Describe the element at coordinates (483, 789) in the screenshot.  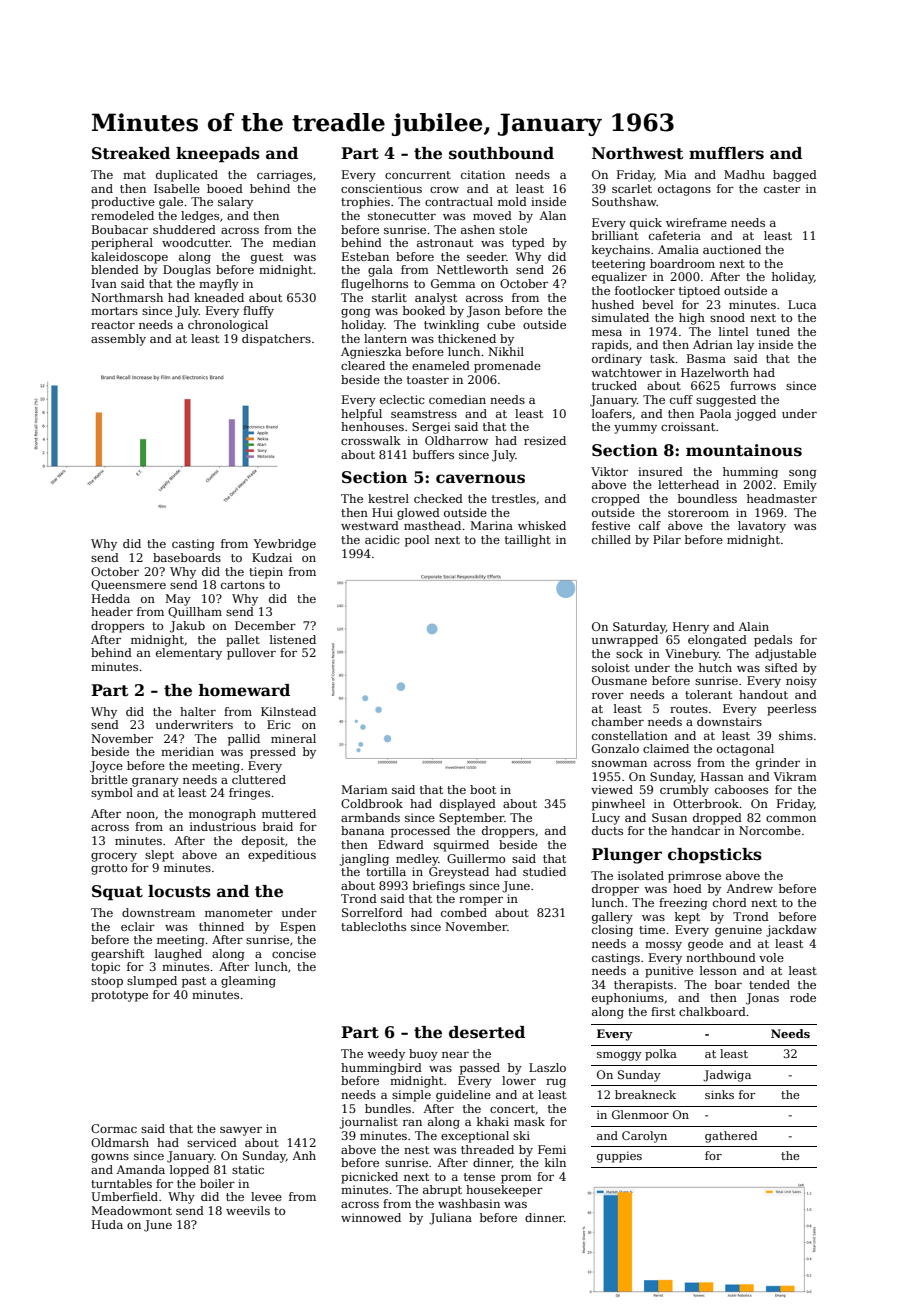
I see `boot` at that location.
